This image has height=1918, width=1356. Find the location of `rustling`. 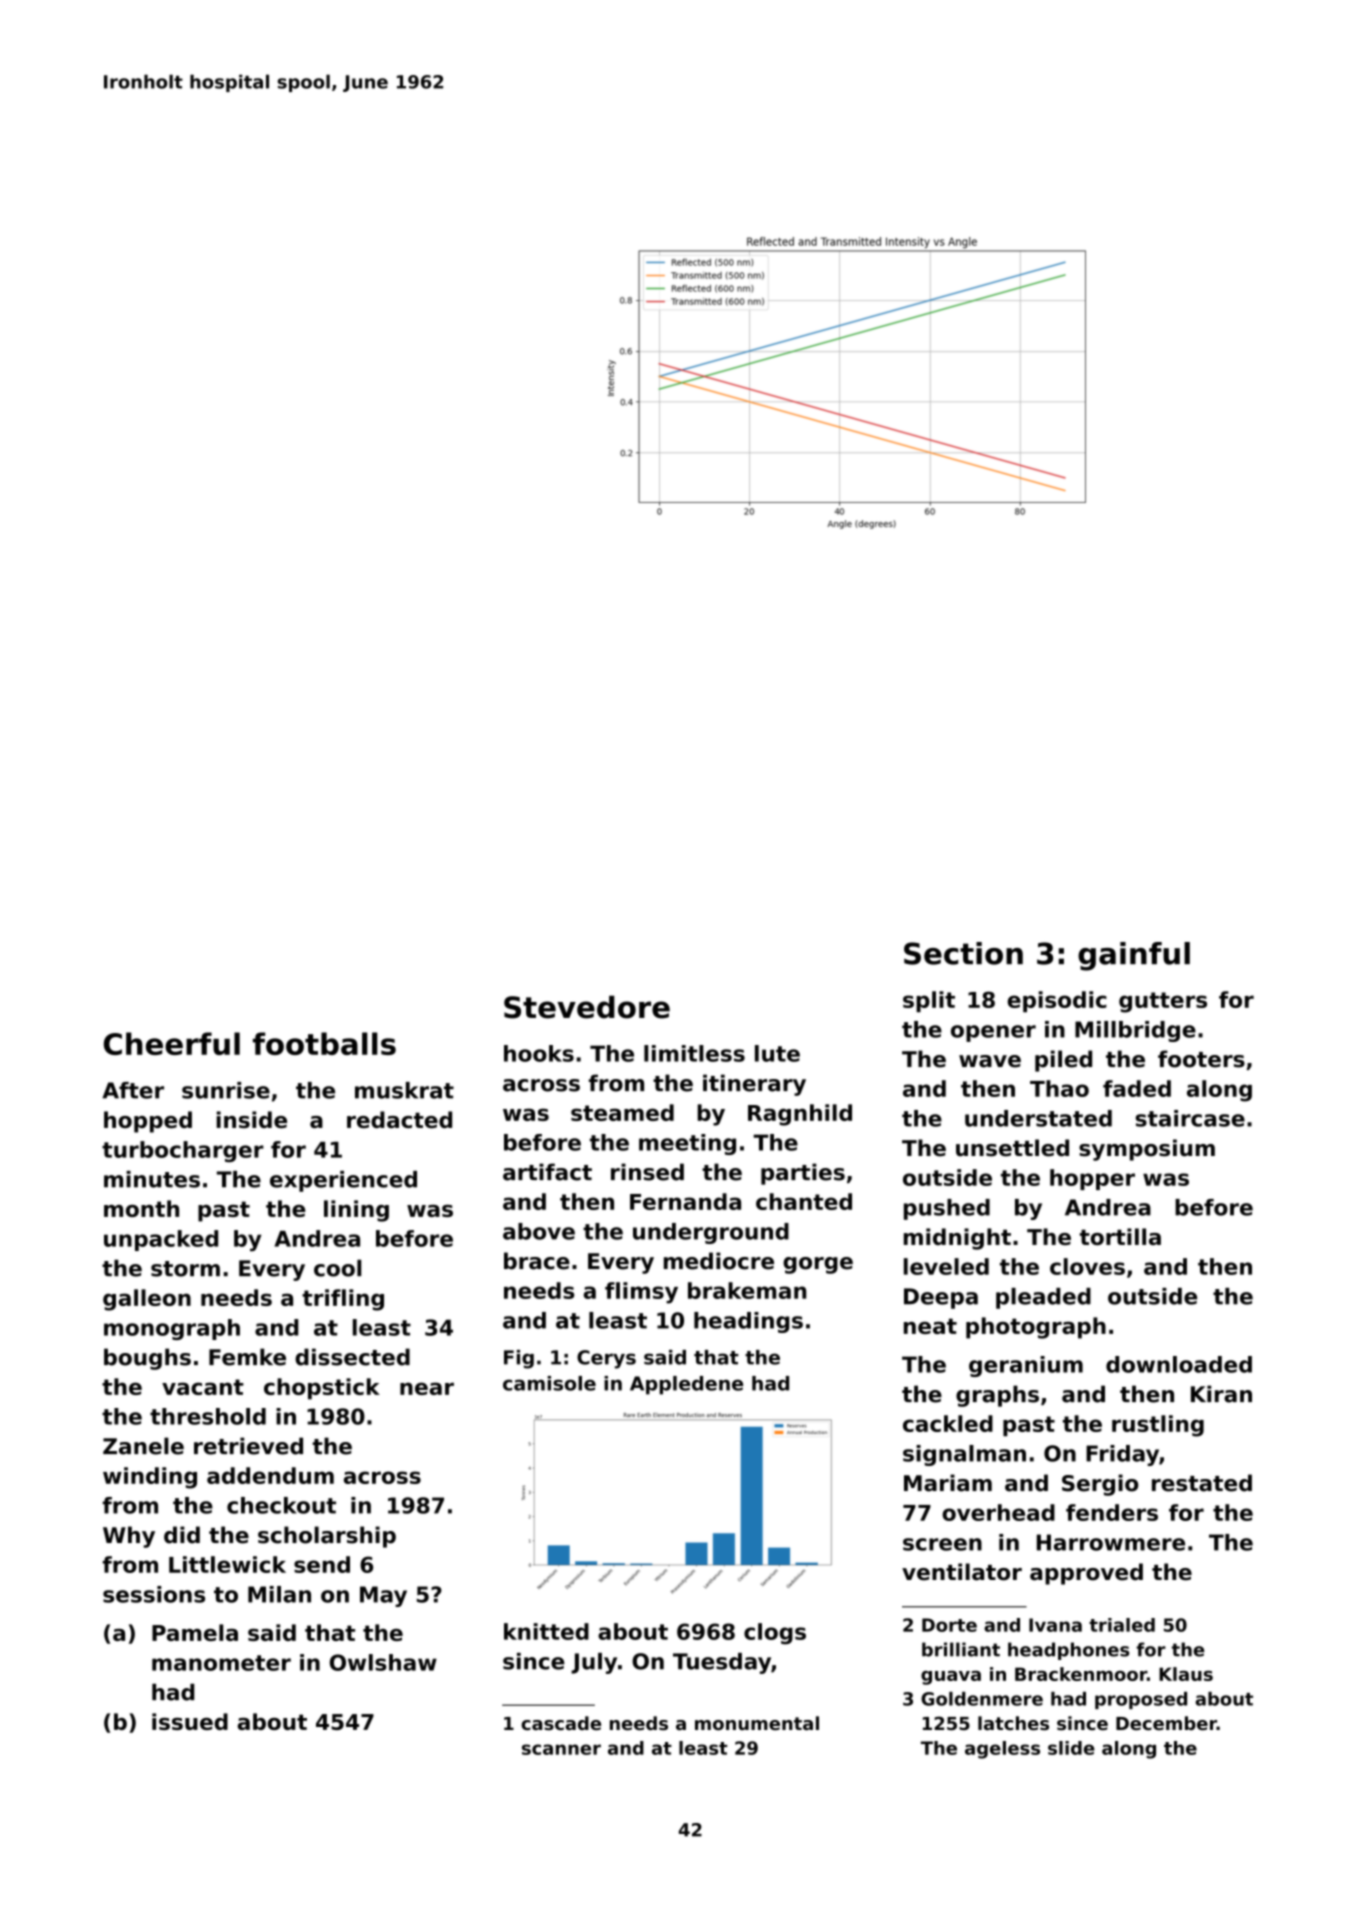

rustling is located at coordinates (1158, 1426).
